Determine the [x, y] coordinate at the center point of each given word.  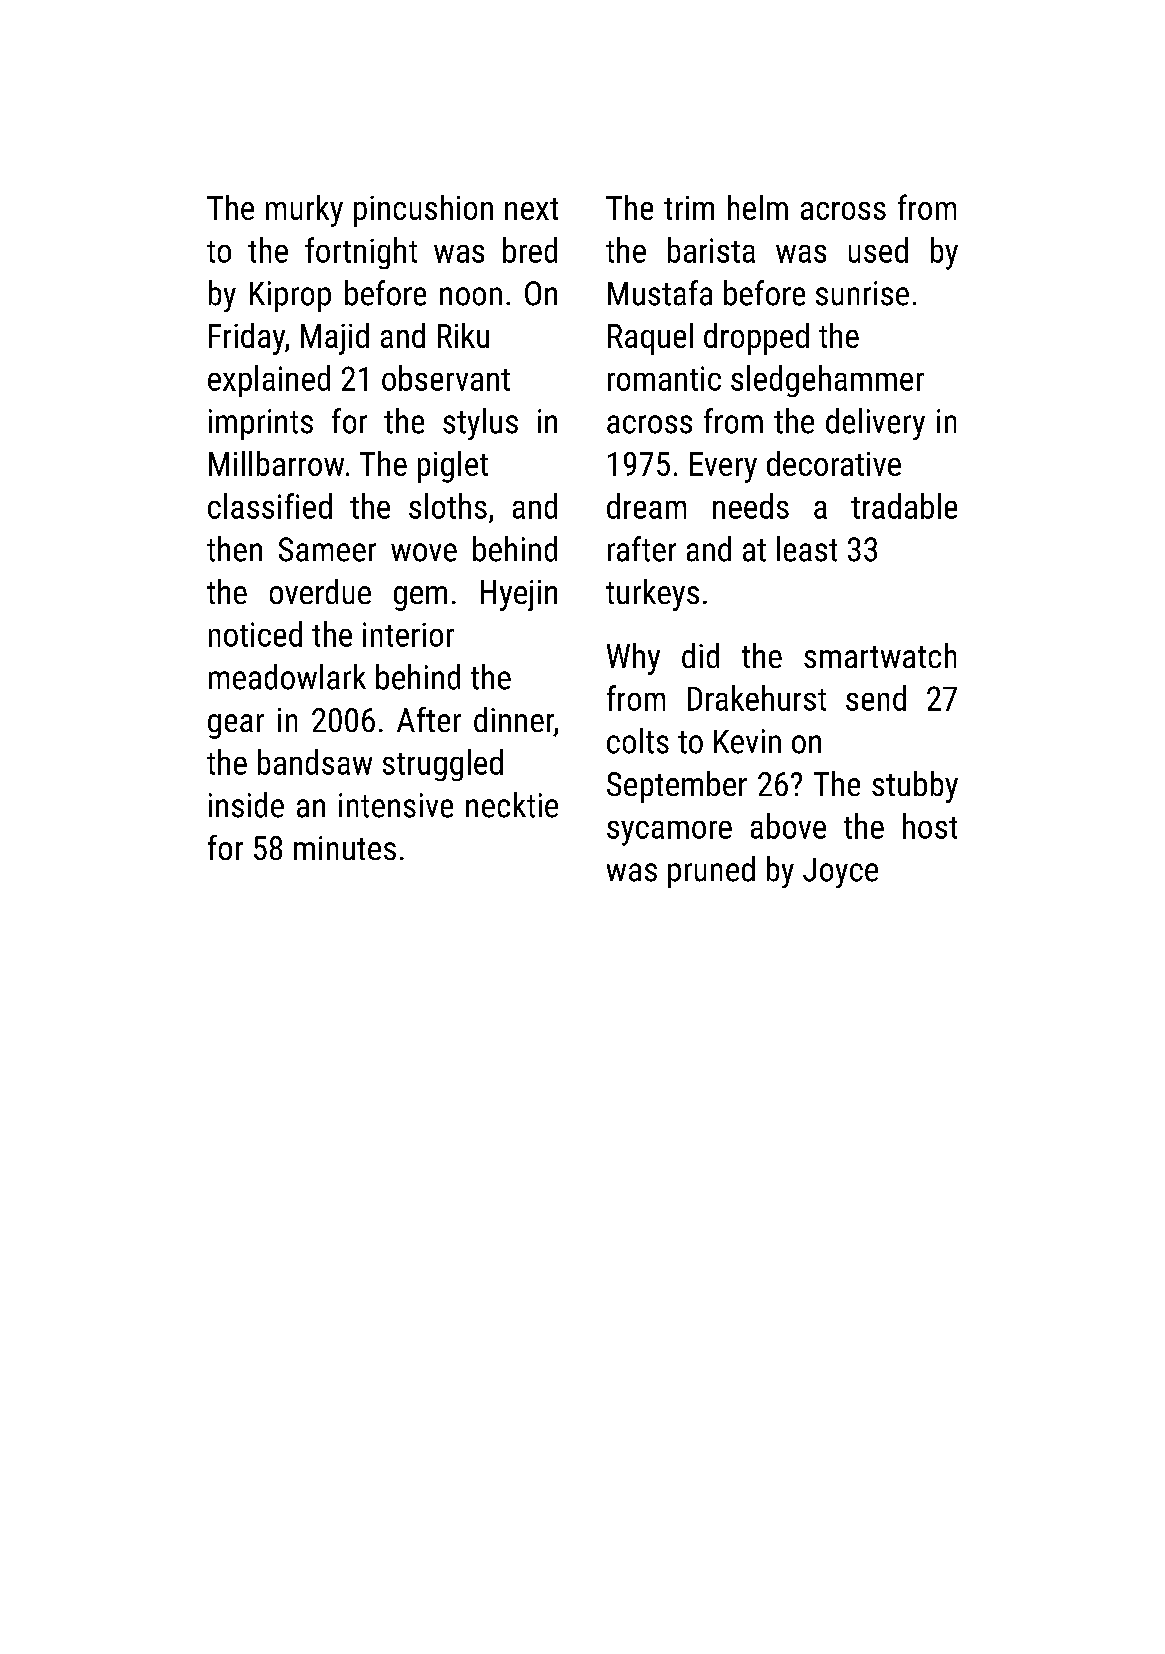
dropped [756, 339]
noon [471, 296]
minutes [345, 848]
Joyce [840, 873]
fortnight [361, 253]
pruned [711, 872]
